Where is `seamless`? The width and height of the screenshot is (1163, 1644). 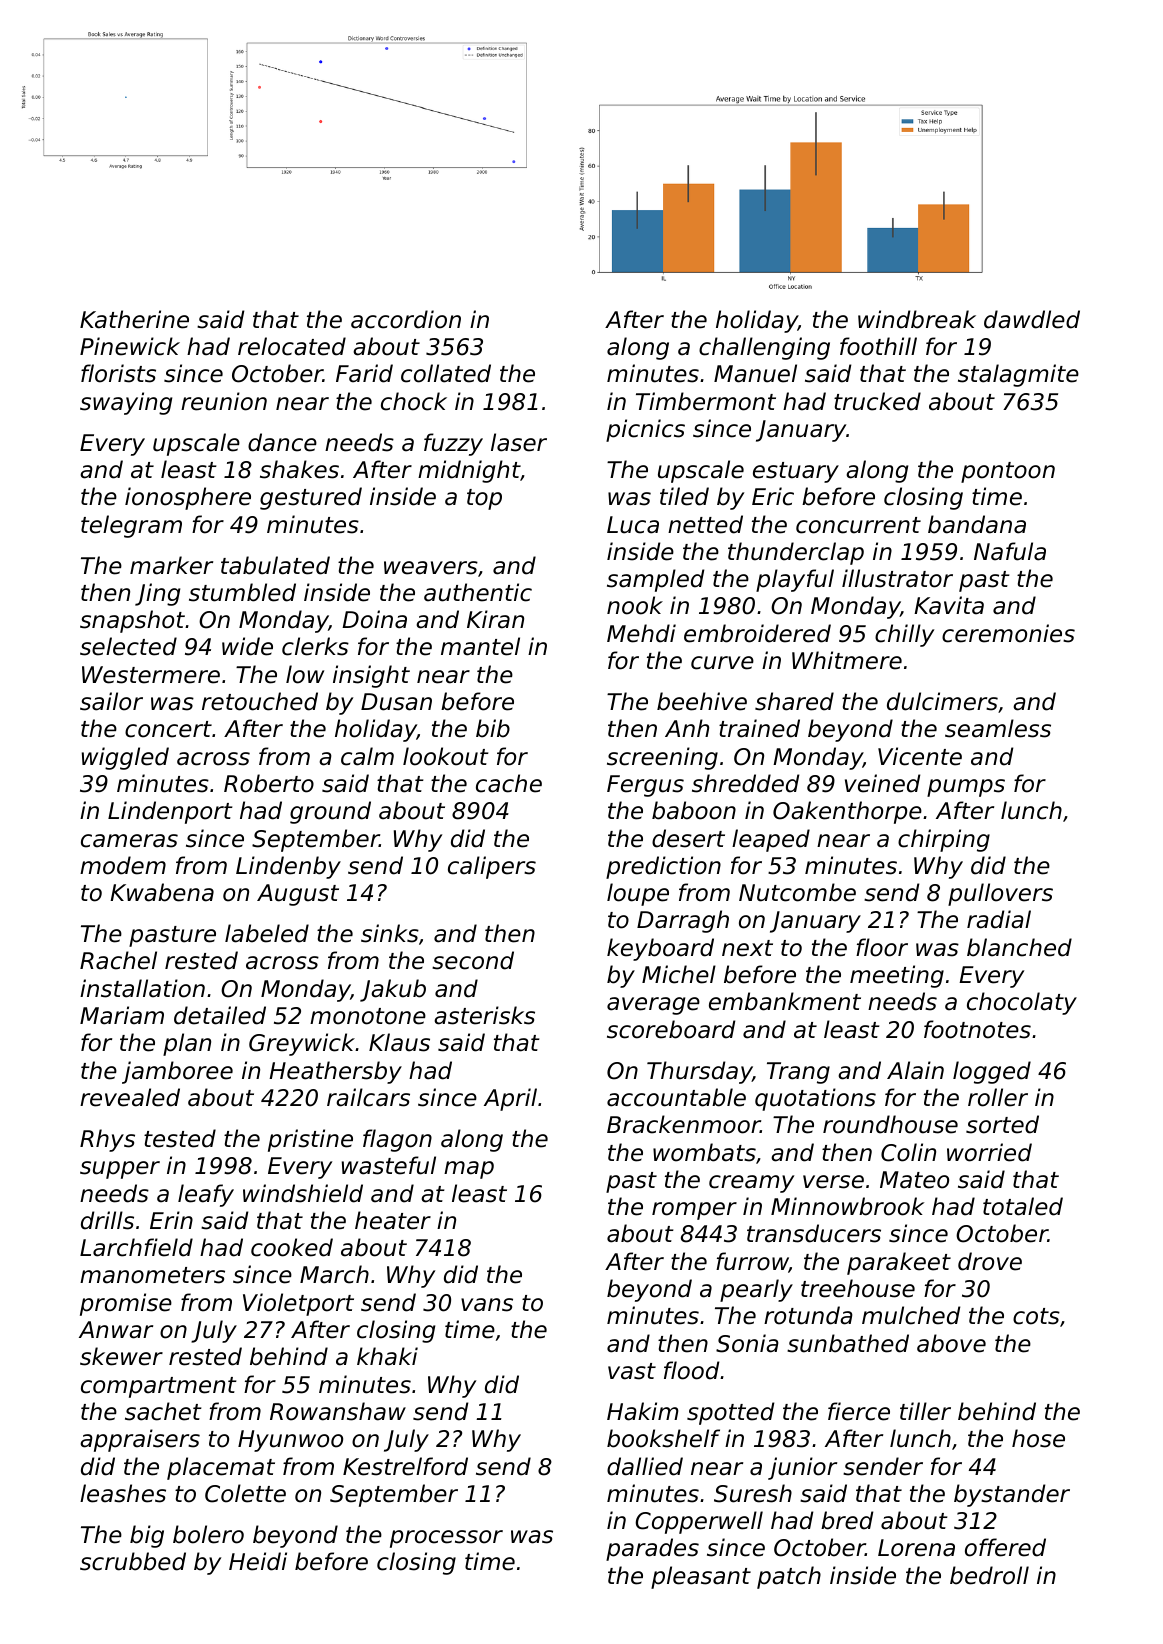 seamless is located at coordinates (998, 728).
